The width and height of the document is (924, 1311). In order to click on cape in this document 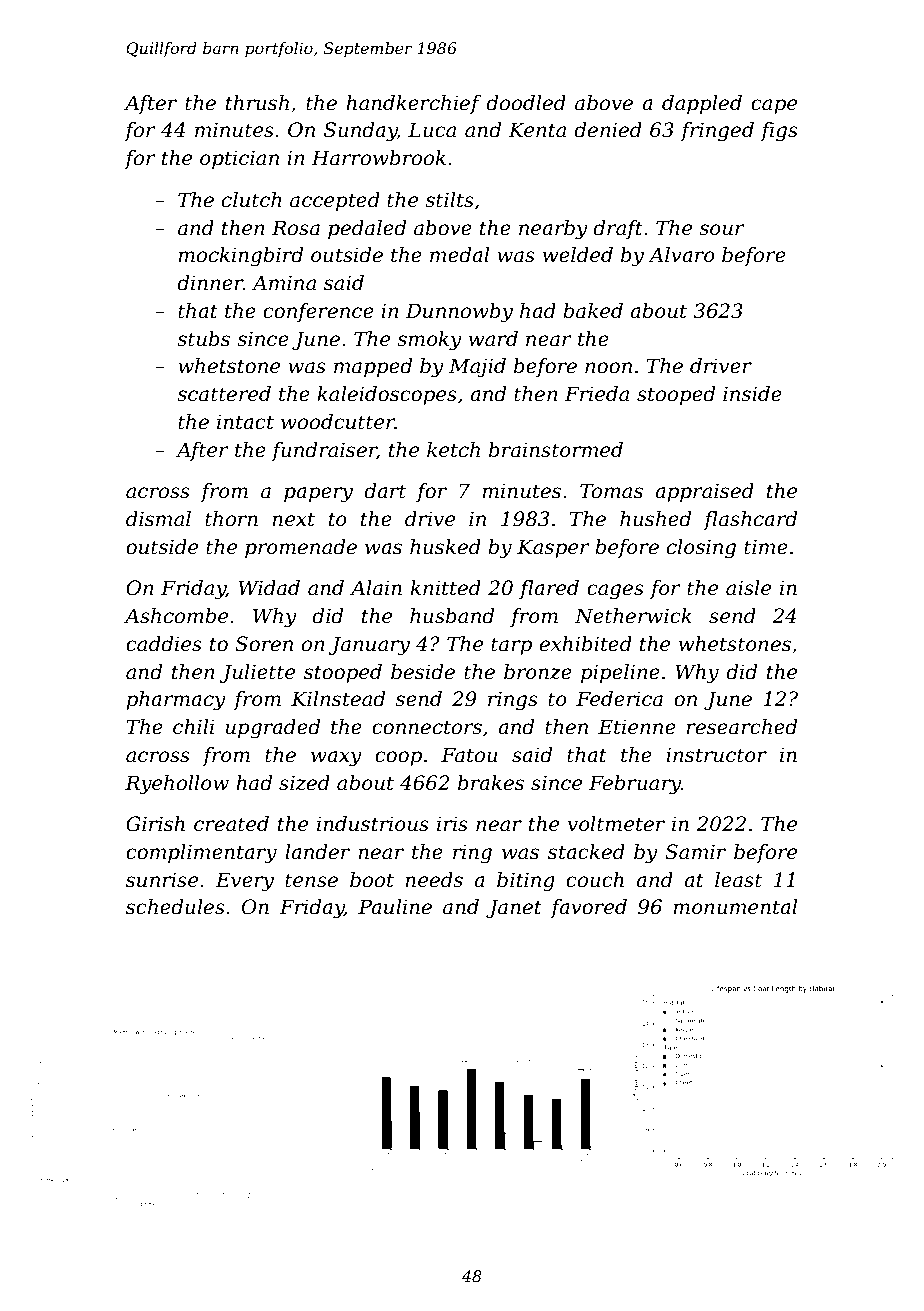, I will do `click(774, 106)`.
